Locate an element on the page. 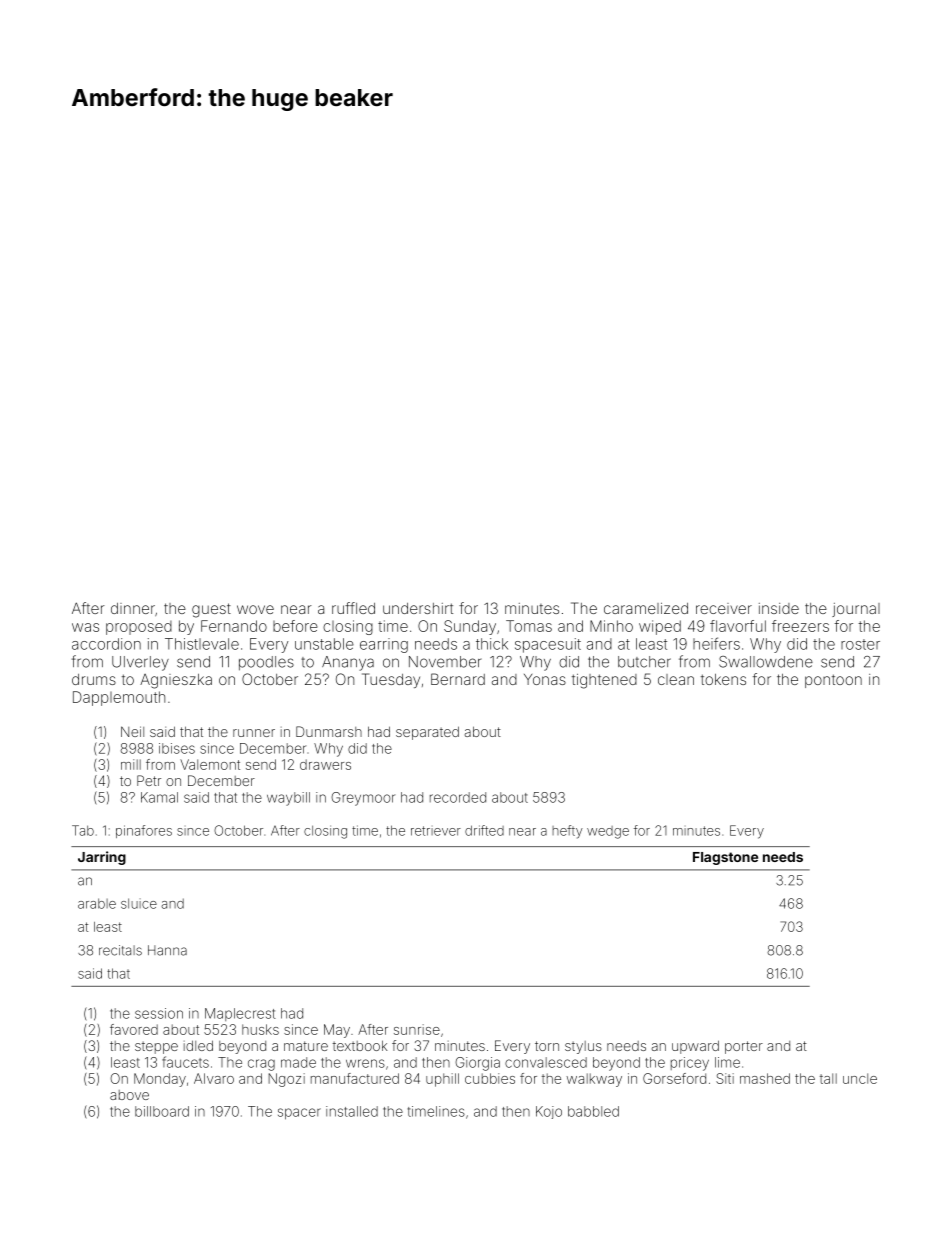  pontoon is located at coordinates (833, 681).
